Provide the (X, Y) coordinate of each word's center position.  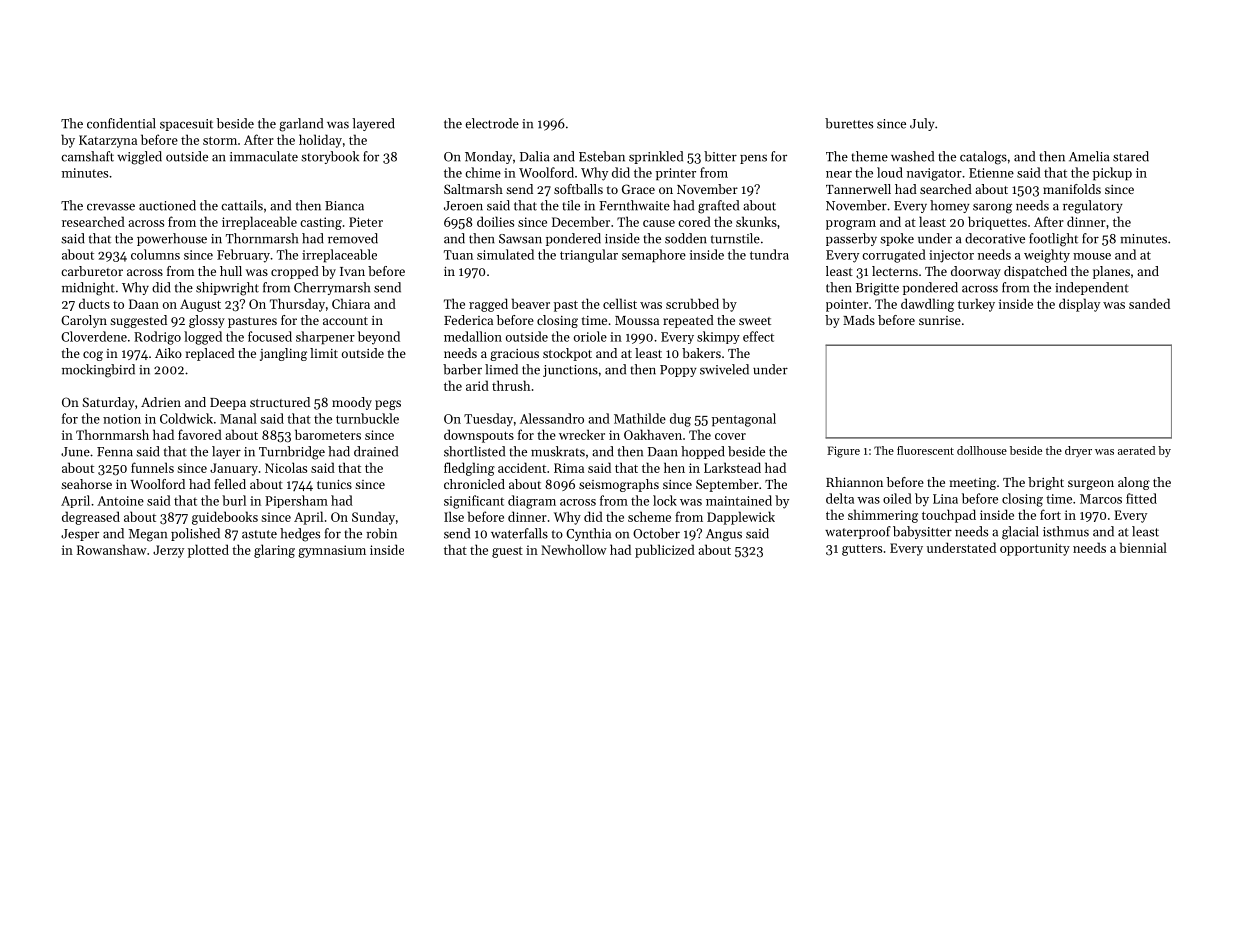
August (200, 305)
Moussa (637, 320)
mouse (1092, 256)
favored (200, 434)
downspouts (479, 436)
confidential (121, 123)
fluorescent (925, 450)
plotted (208, 551)
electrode (492, 123)
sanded (1149, 303)
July (922, 124)
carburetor (92, 271)
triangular (589, 256)
